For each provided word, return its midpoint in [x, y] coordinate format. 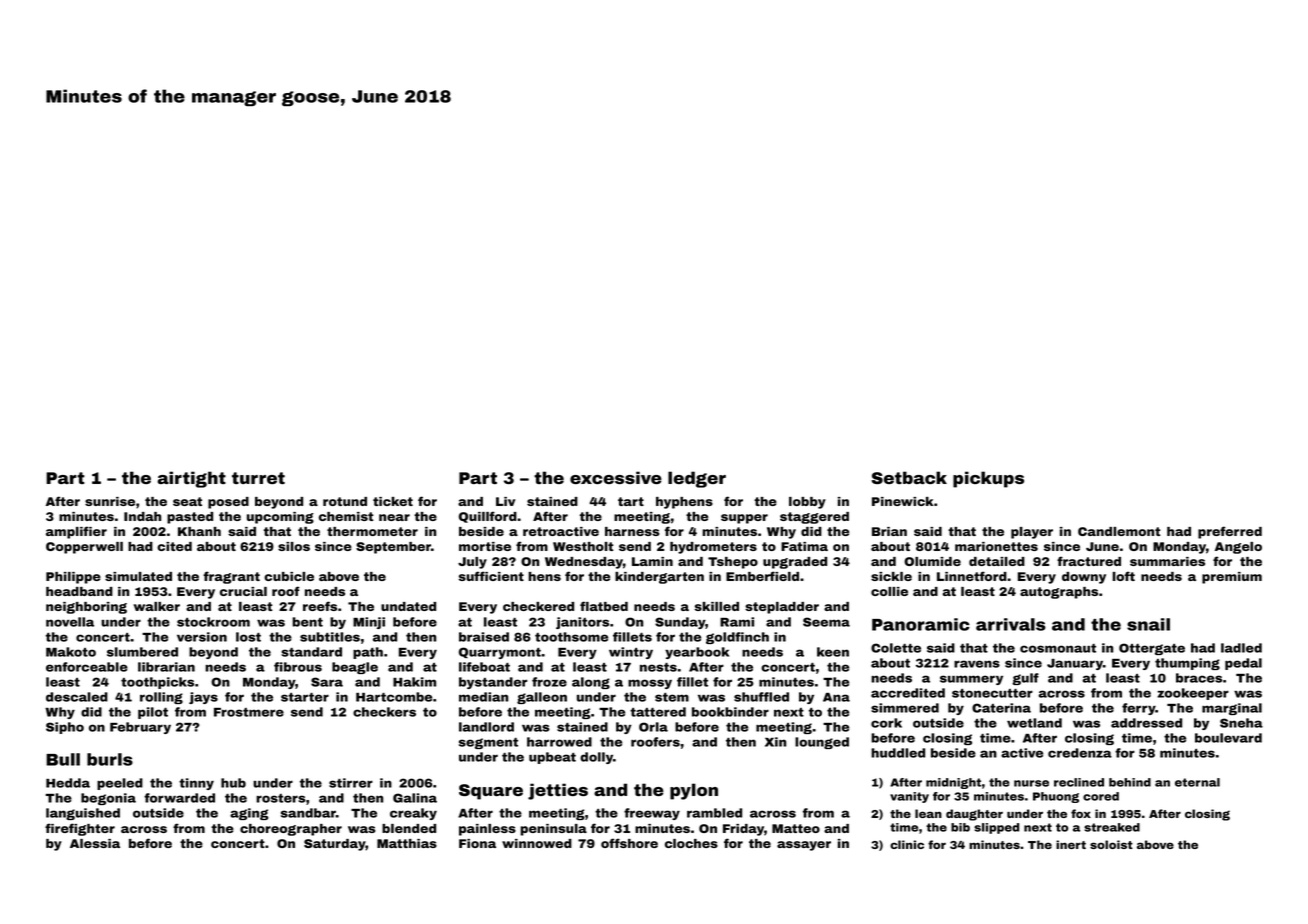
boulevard [1228, 738]
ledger [697, 479]
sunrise [110, 501]
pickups [988, 479]
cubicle [289, 576]
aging [249, 814]
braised [484, 637]
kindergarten [659, 578]
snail [1148, 624]
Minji [369, 623]
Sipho [65, 728]
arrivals [1011, 624]
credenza [1080, 753]
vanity [909, 797]
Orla [653, 727]
